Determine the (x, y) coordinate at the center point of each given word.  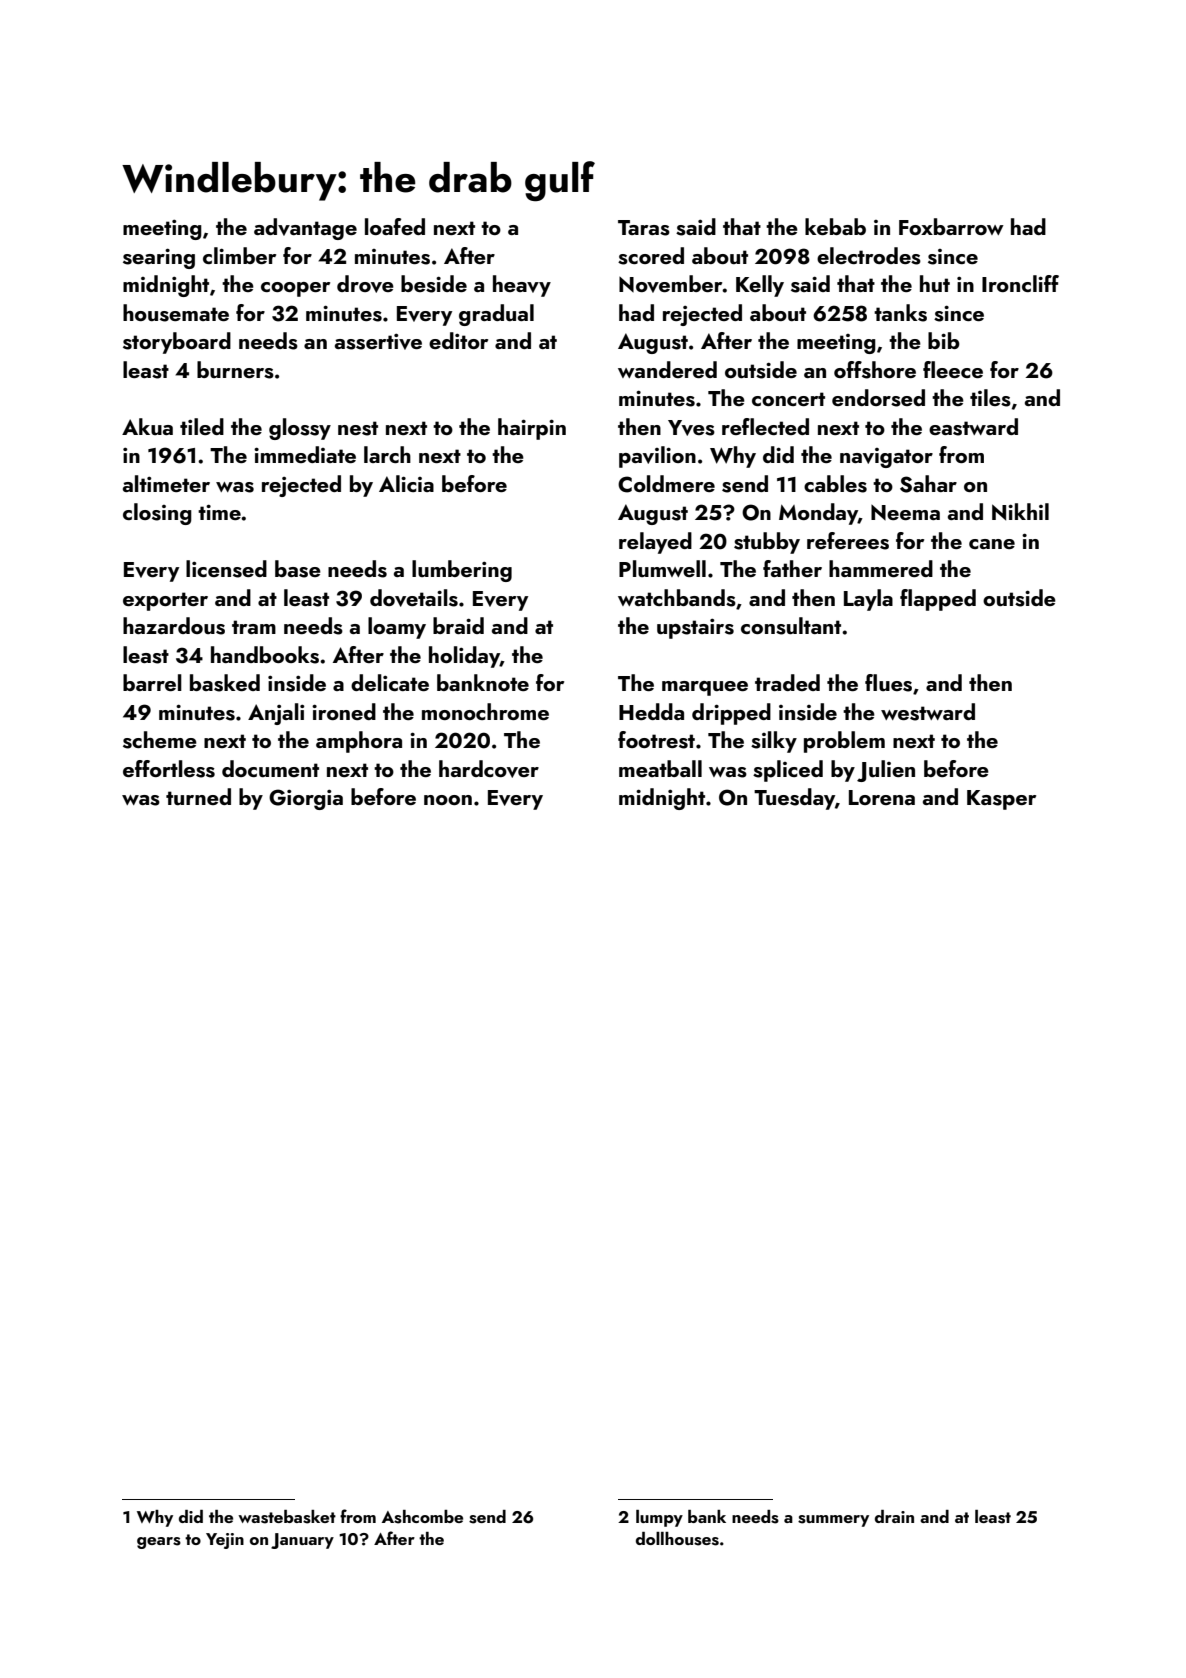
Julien (886, 771)
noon (448, 800)
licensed (226, 569)
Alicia (406, 483)
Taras (644, 228)
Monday (818, 514)
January (302, 1541)
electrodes (869, 256)
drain (894, 1516)
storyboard (177, 343)
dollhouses (677, 1539)
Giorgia (306, 799)
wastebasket (287, 1517)
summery (833, 1521)
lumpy (659, 1518)
